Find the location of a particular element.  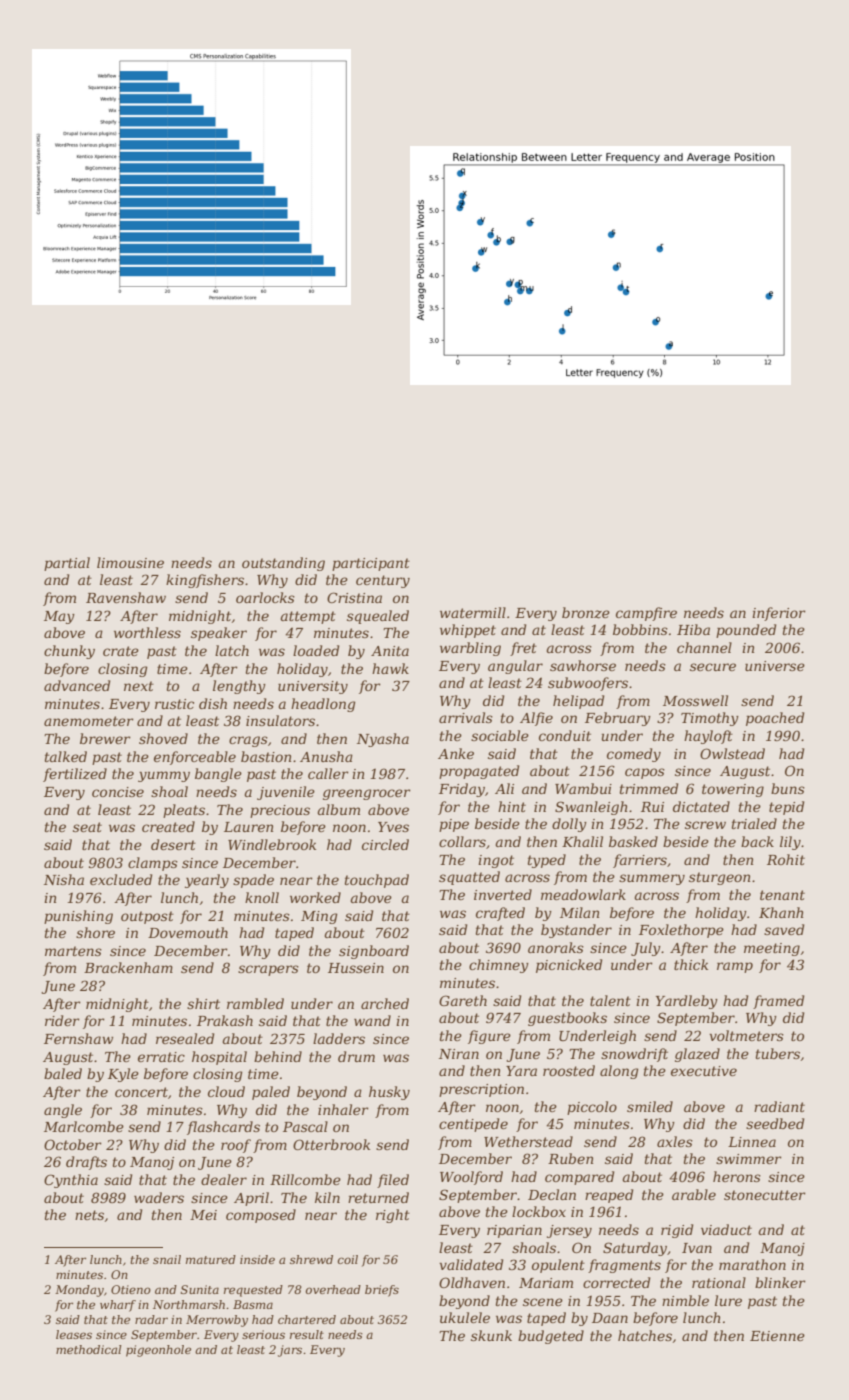

bobbins is located at coordinates (640, 629).
